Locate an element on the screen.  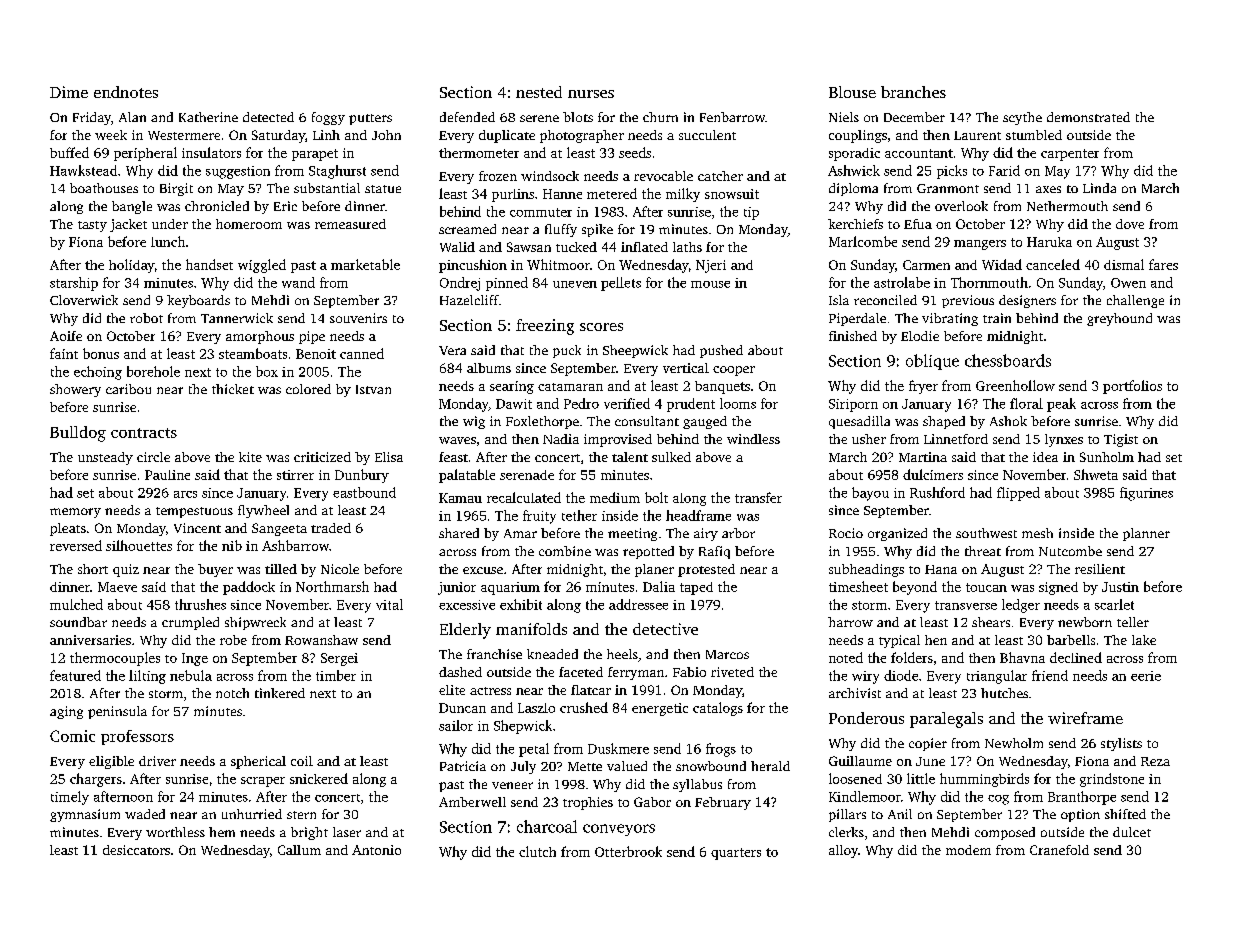
Hana is located at coordinates (941, 569).
